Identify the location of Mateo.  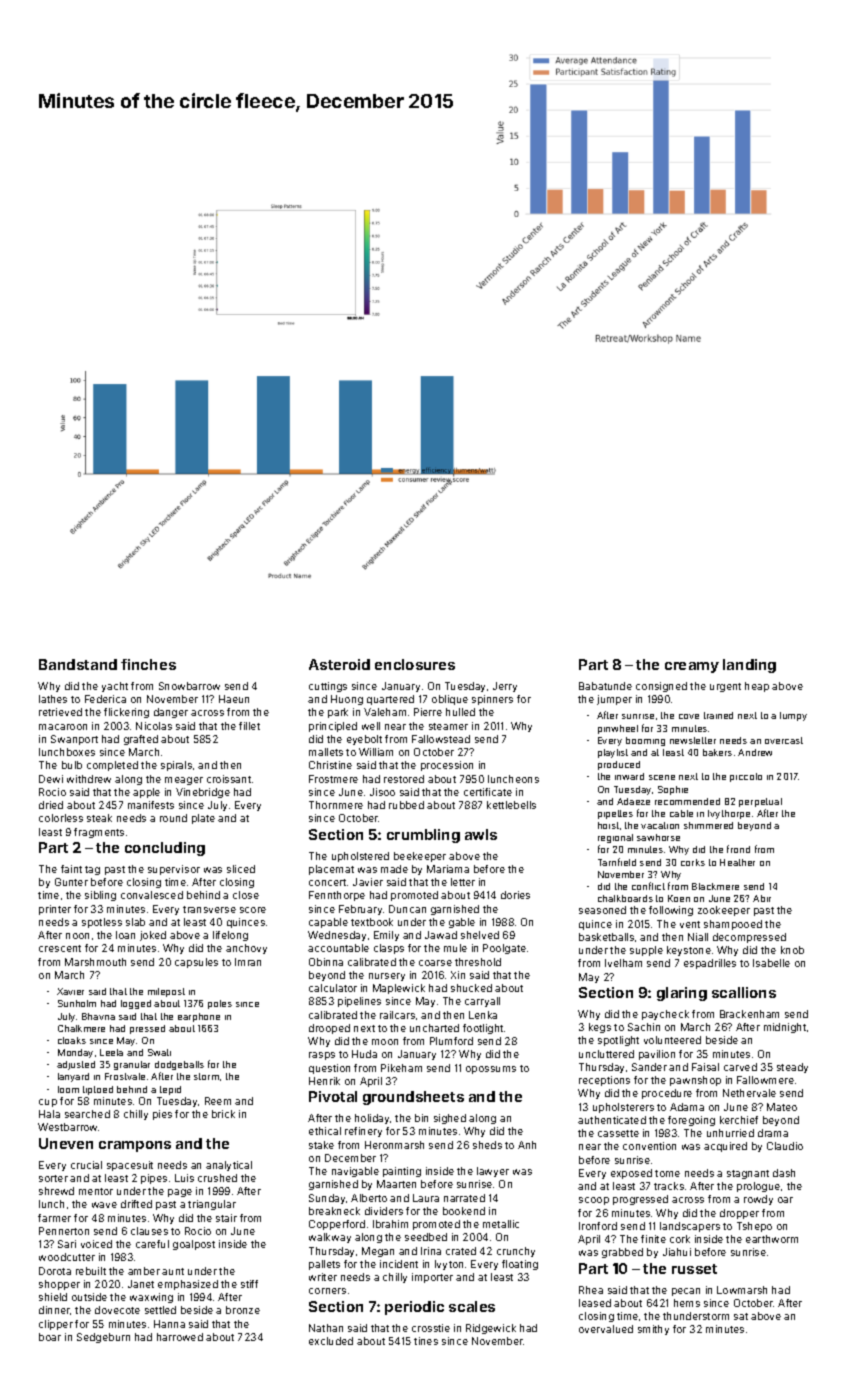
(782, 1107).
